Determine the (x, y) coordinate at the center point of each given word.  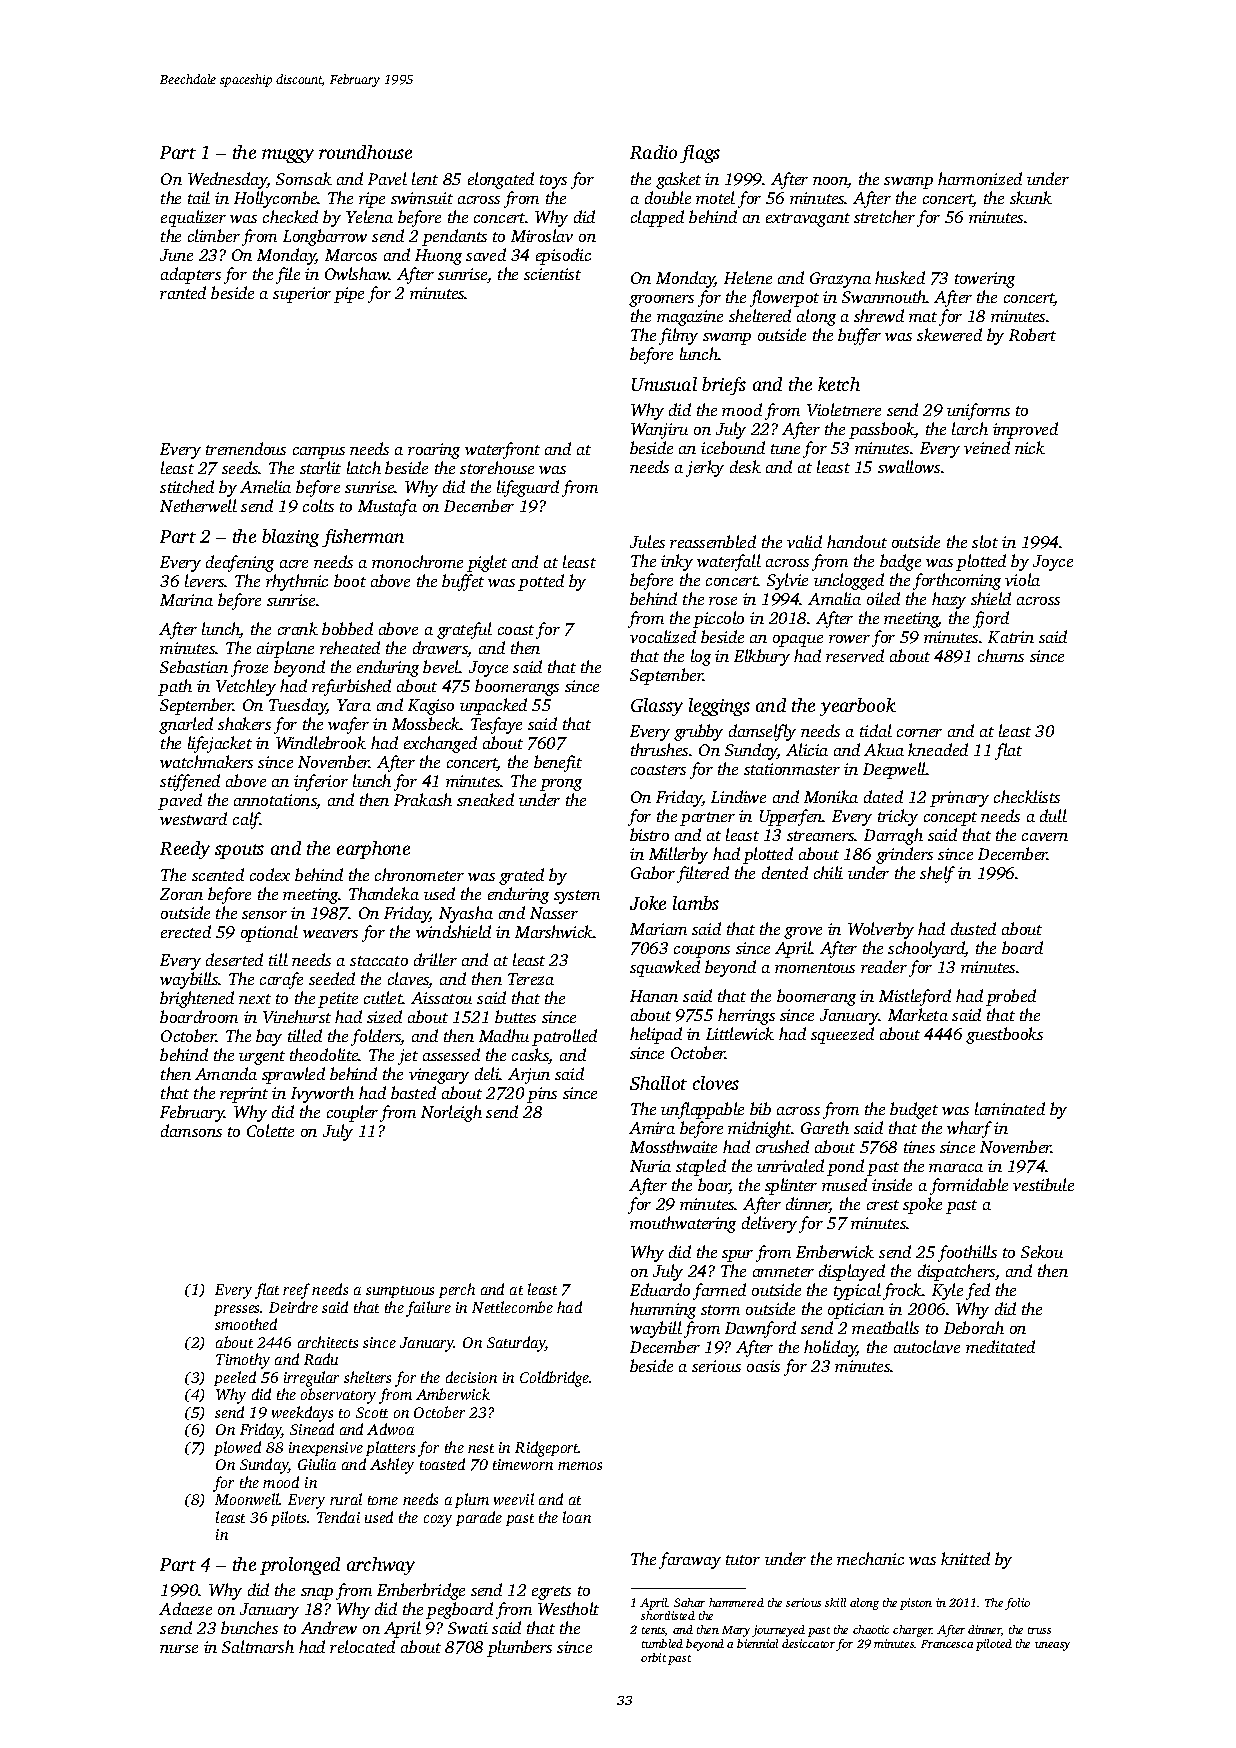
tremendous (246, 448)
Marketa (918, 1014)
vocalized (663, 636)
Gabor (653, 872)
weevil (514, 1499)
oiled (883, 598)
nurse (179, 1649)
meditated (1000, 1346)
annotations (275, 801)
